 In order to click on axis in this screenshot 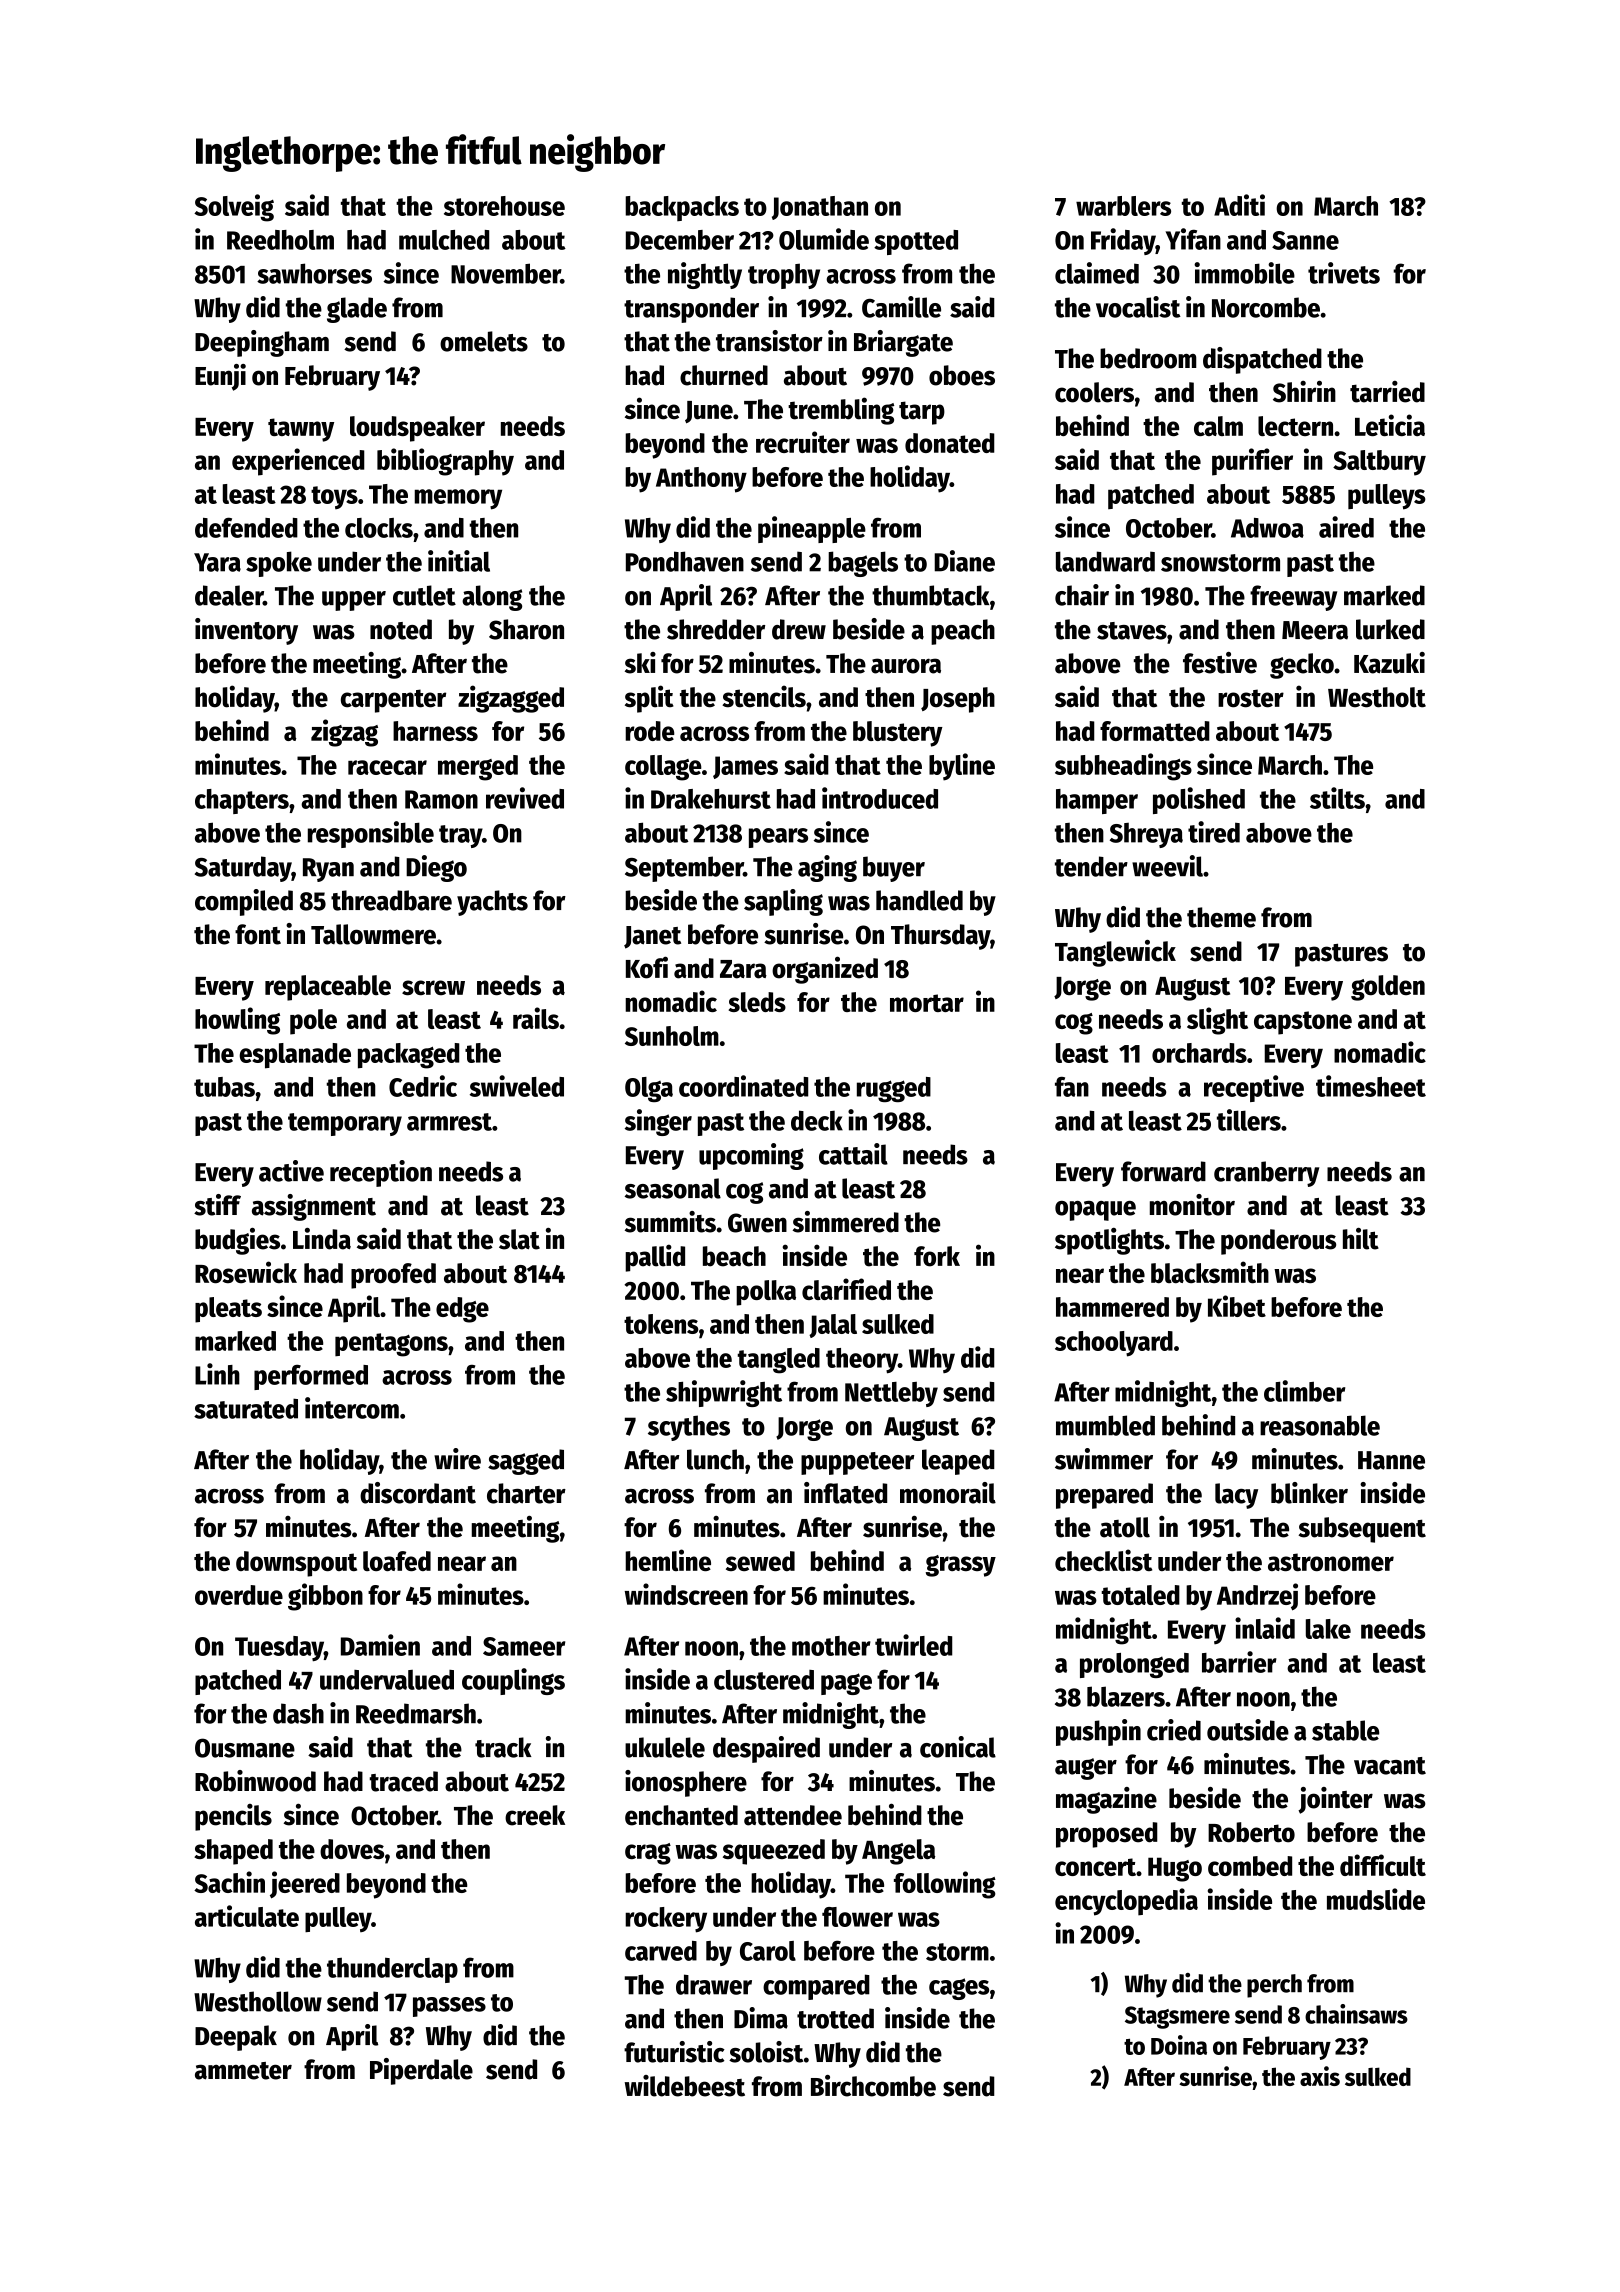, I will do `click(1320, 2076)`.
